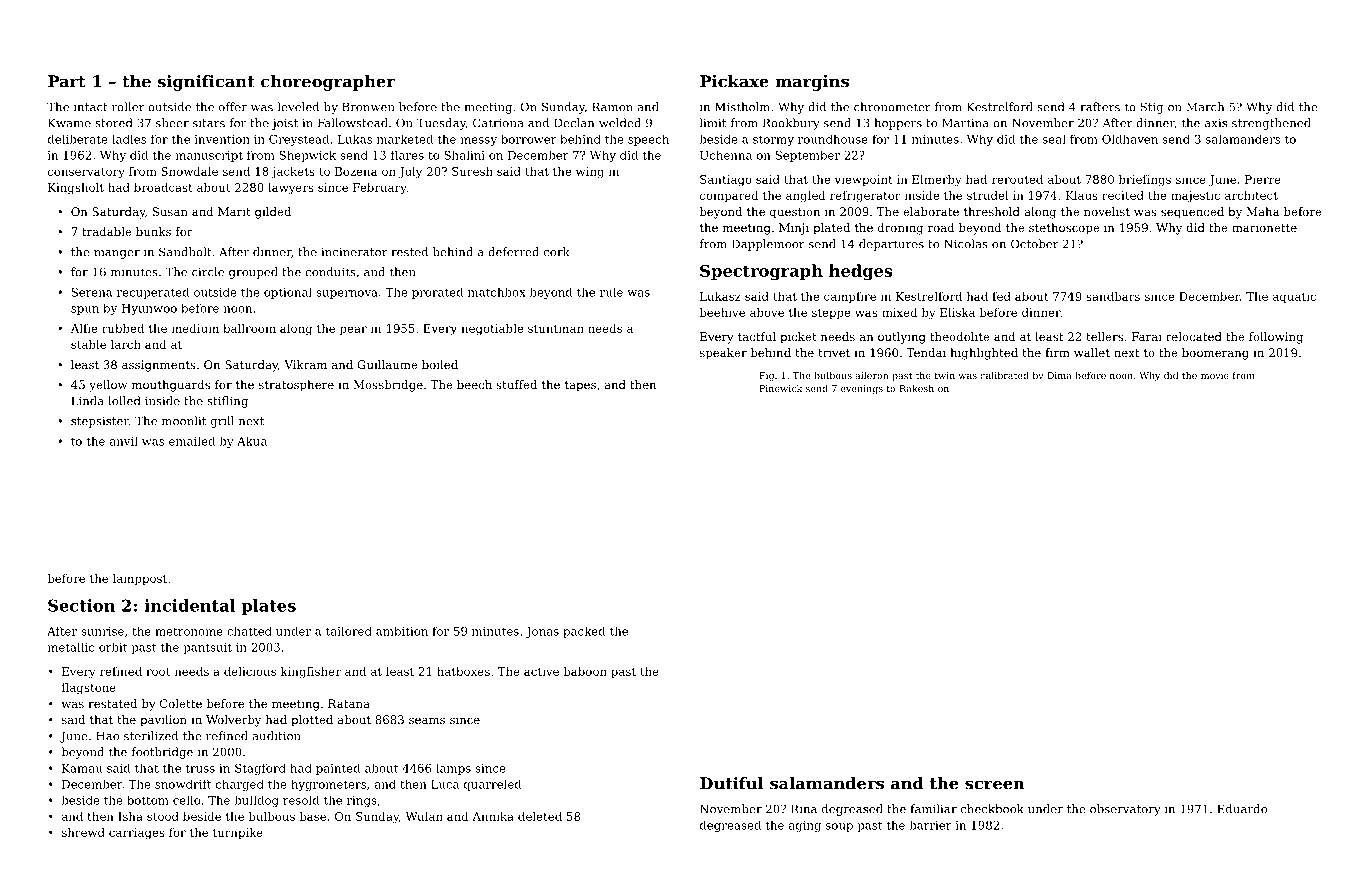 Image resolution: width=1372 pixels, height=887 pixels. I want to click on Catriona, so click(498, 123).
